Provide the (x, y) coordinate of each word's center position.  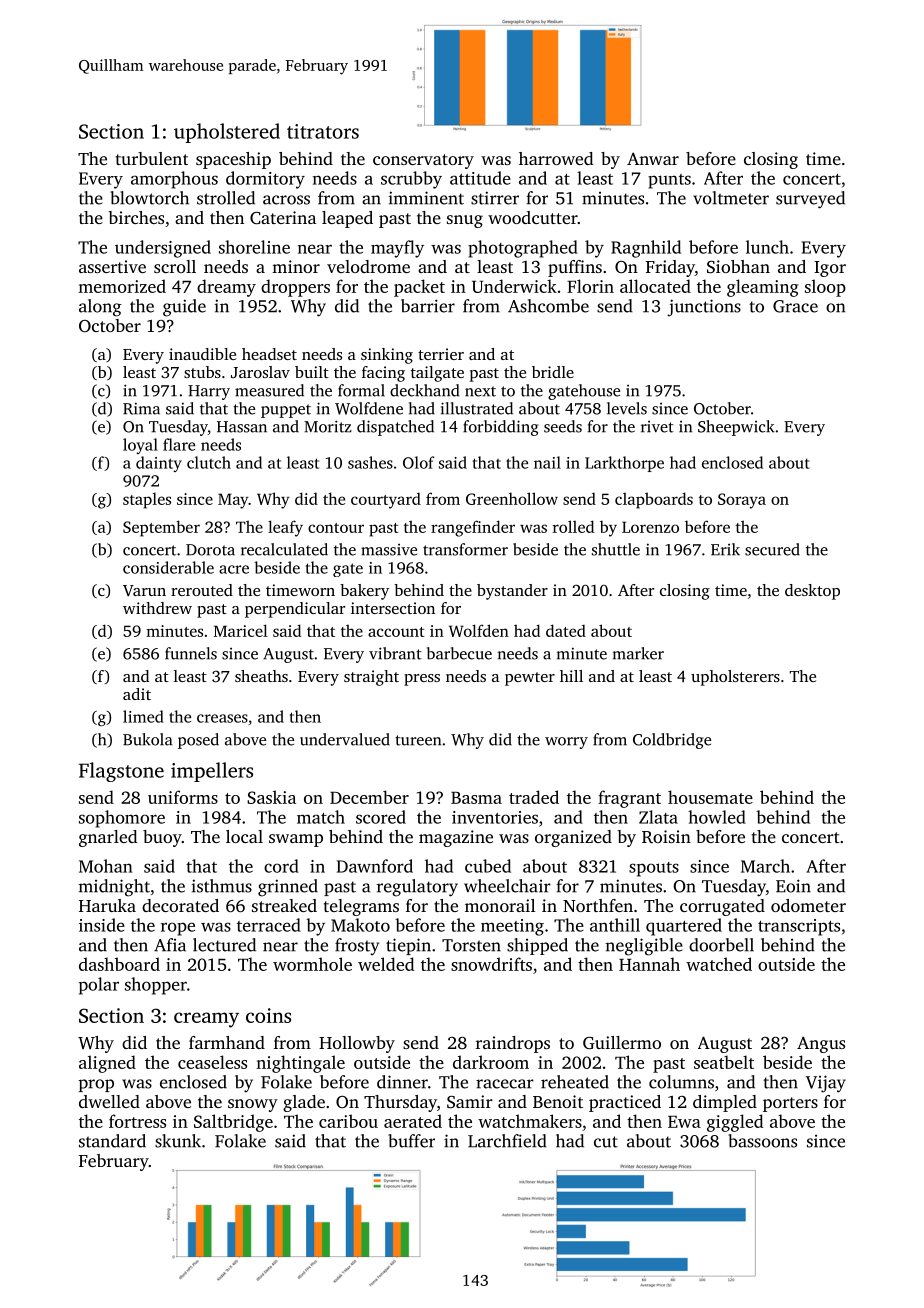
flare (179, 444)
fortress (137, 1121)
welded (386, 964)
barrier (428, 306)
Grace (795, 306)
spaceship (233, 160)
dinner (402, 1082)
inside (102, 925)
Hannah (649, 964)
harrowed (556, 158)
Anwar (653, 159)
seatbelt (724, 1062)
